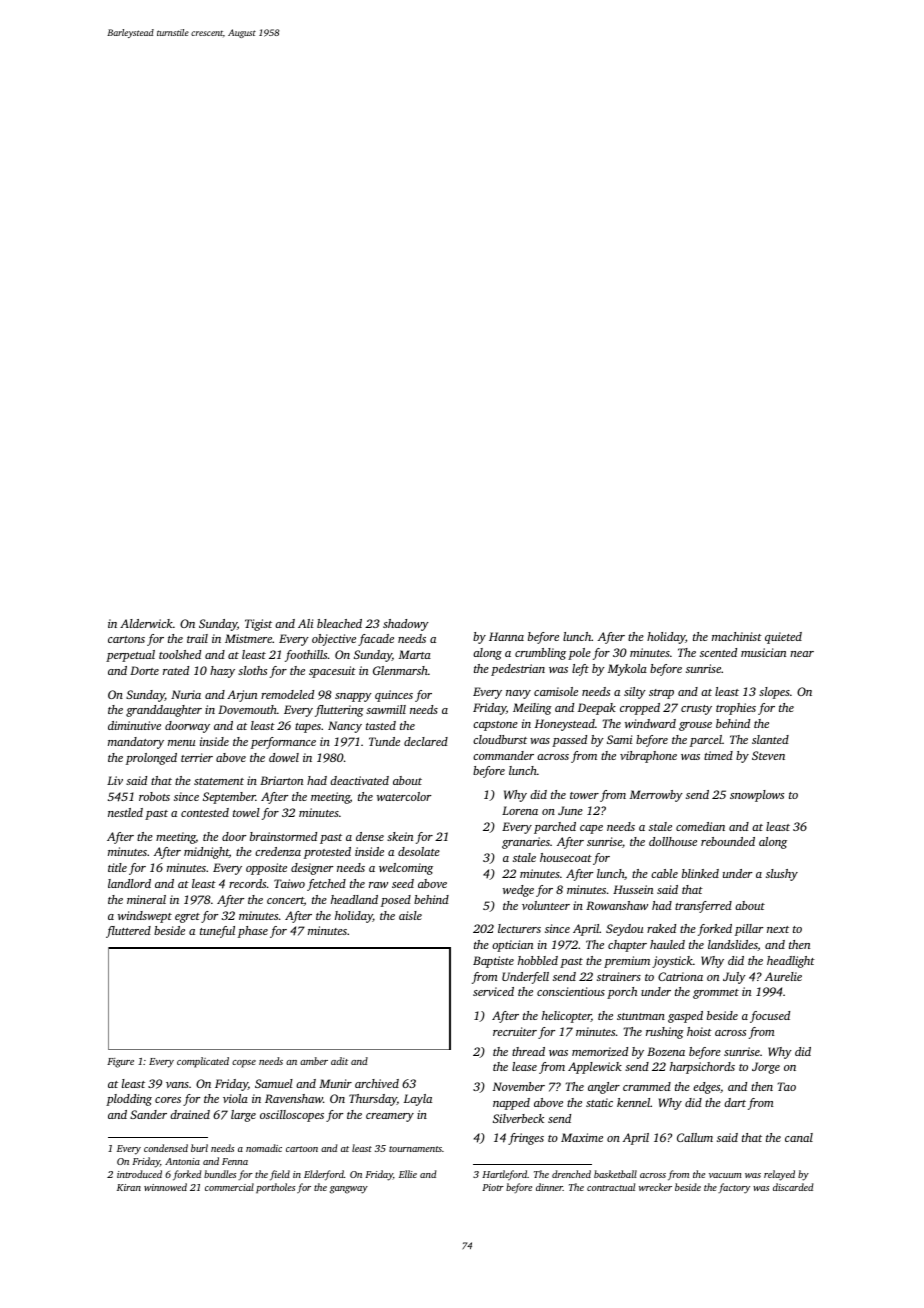 The height and width of the image is (1308, 924). I want to click on Nancy, so click(345, 727).
